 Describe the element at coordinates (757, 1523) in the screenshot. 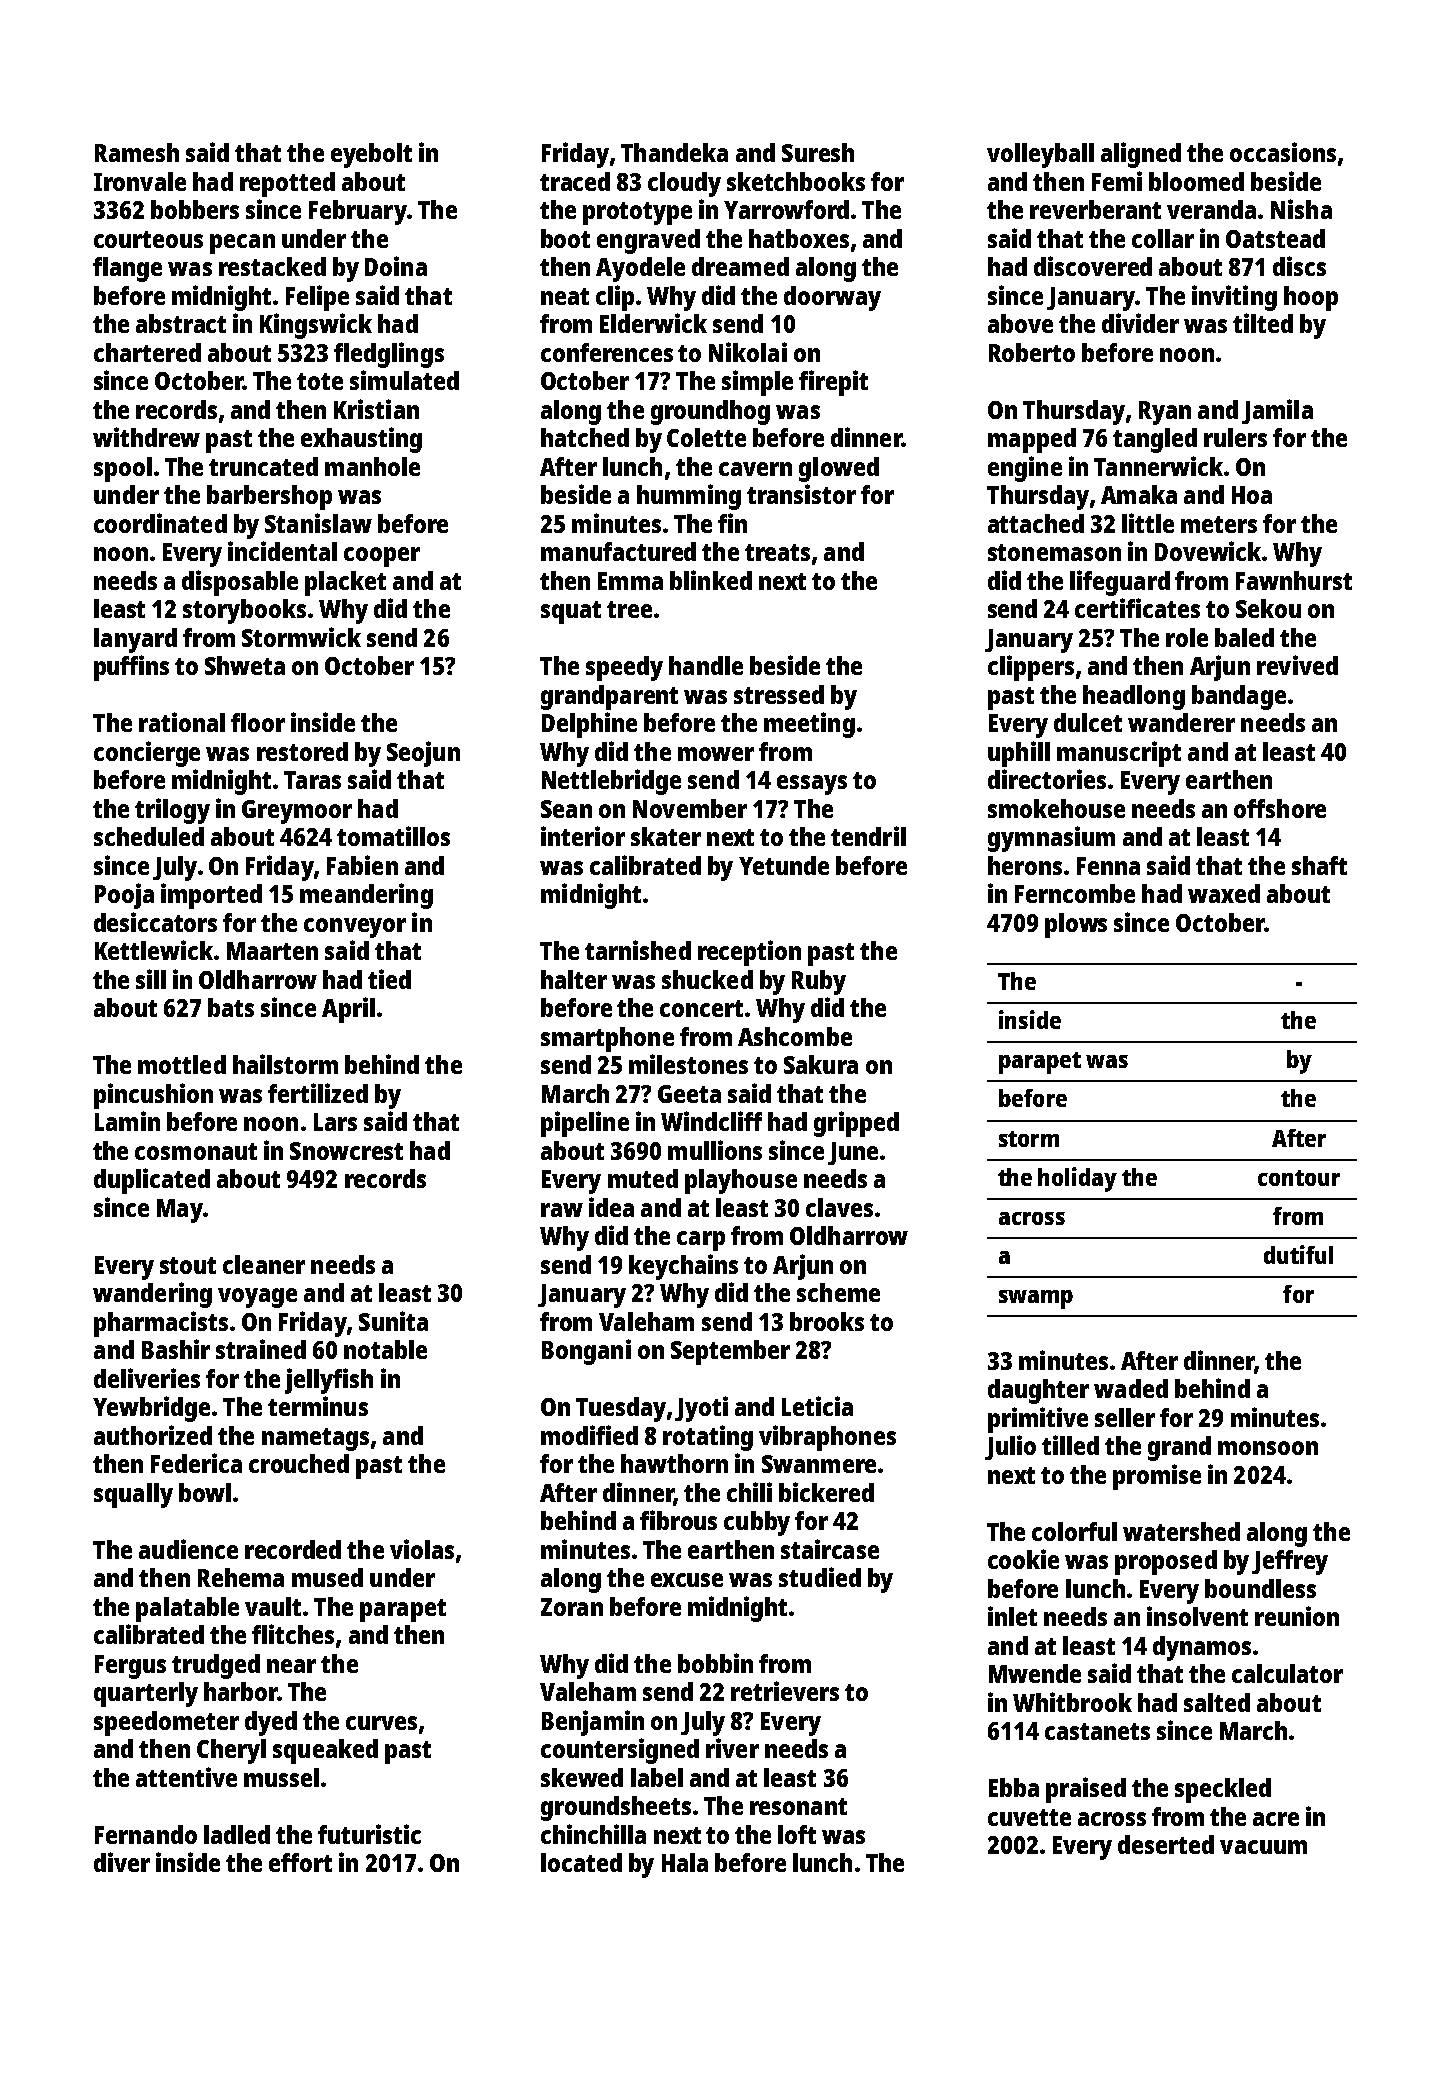

I see `cubby` at that location.
